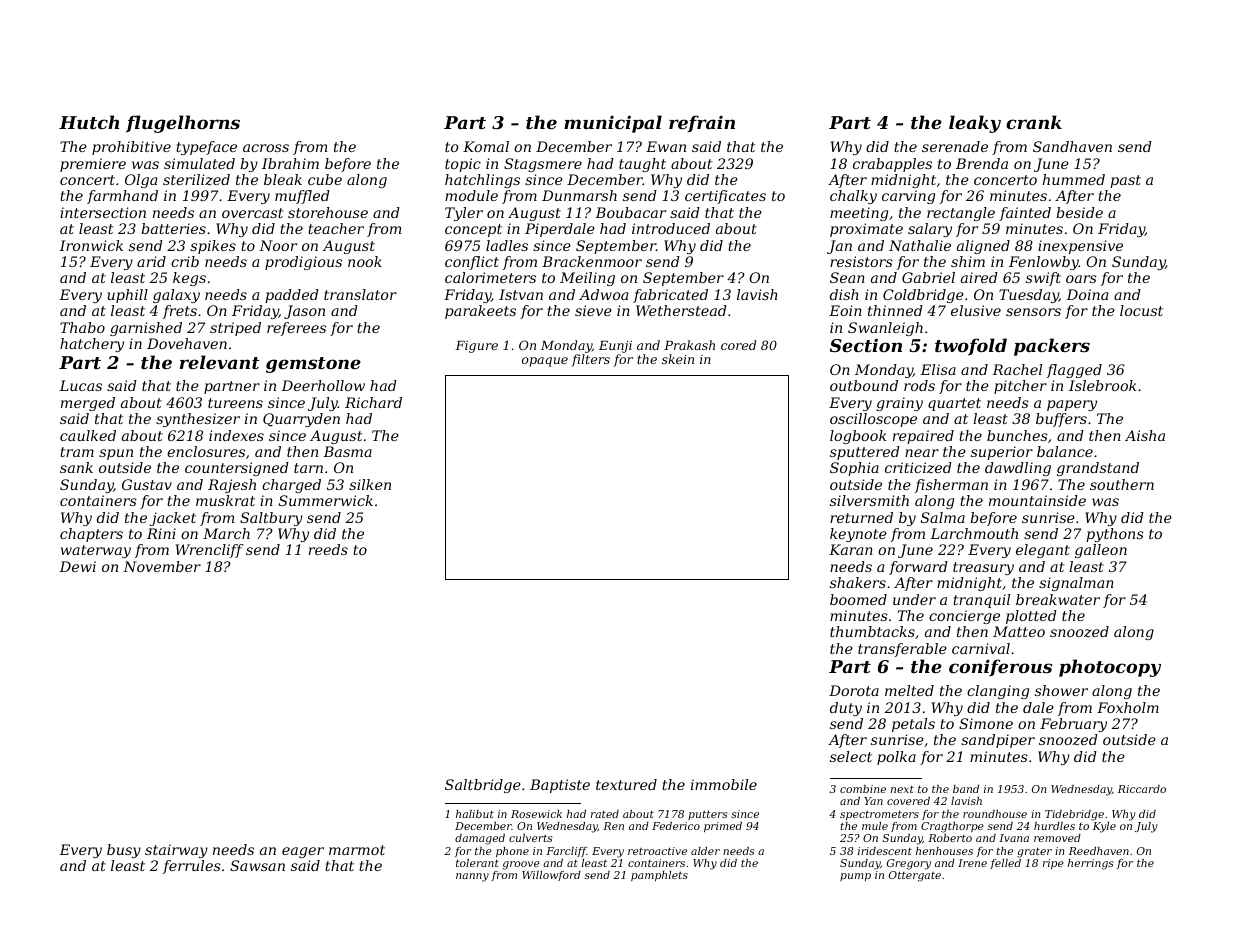  Describe the element at coordinates (981, 601) in the screenshot. I see `tranquil` at that location.
